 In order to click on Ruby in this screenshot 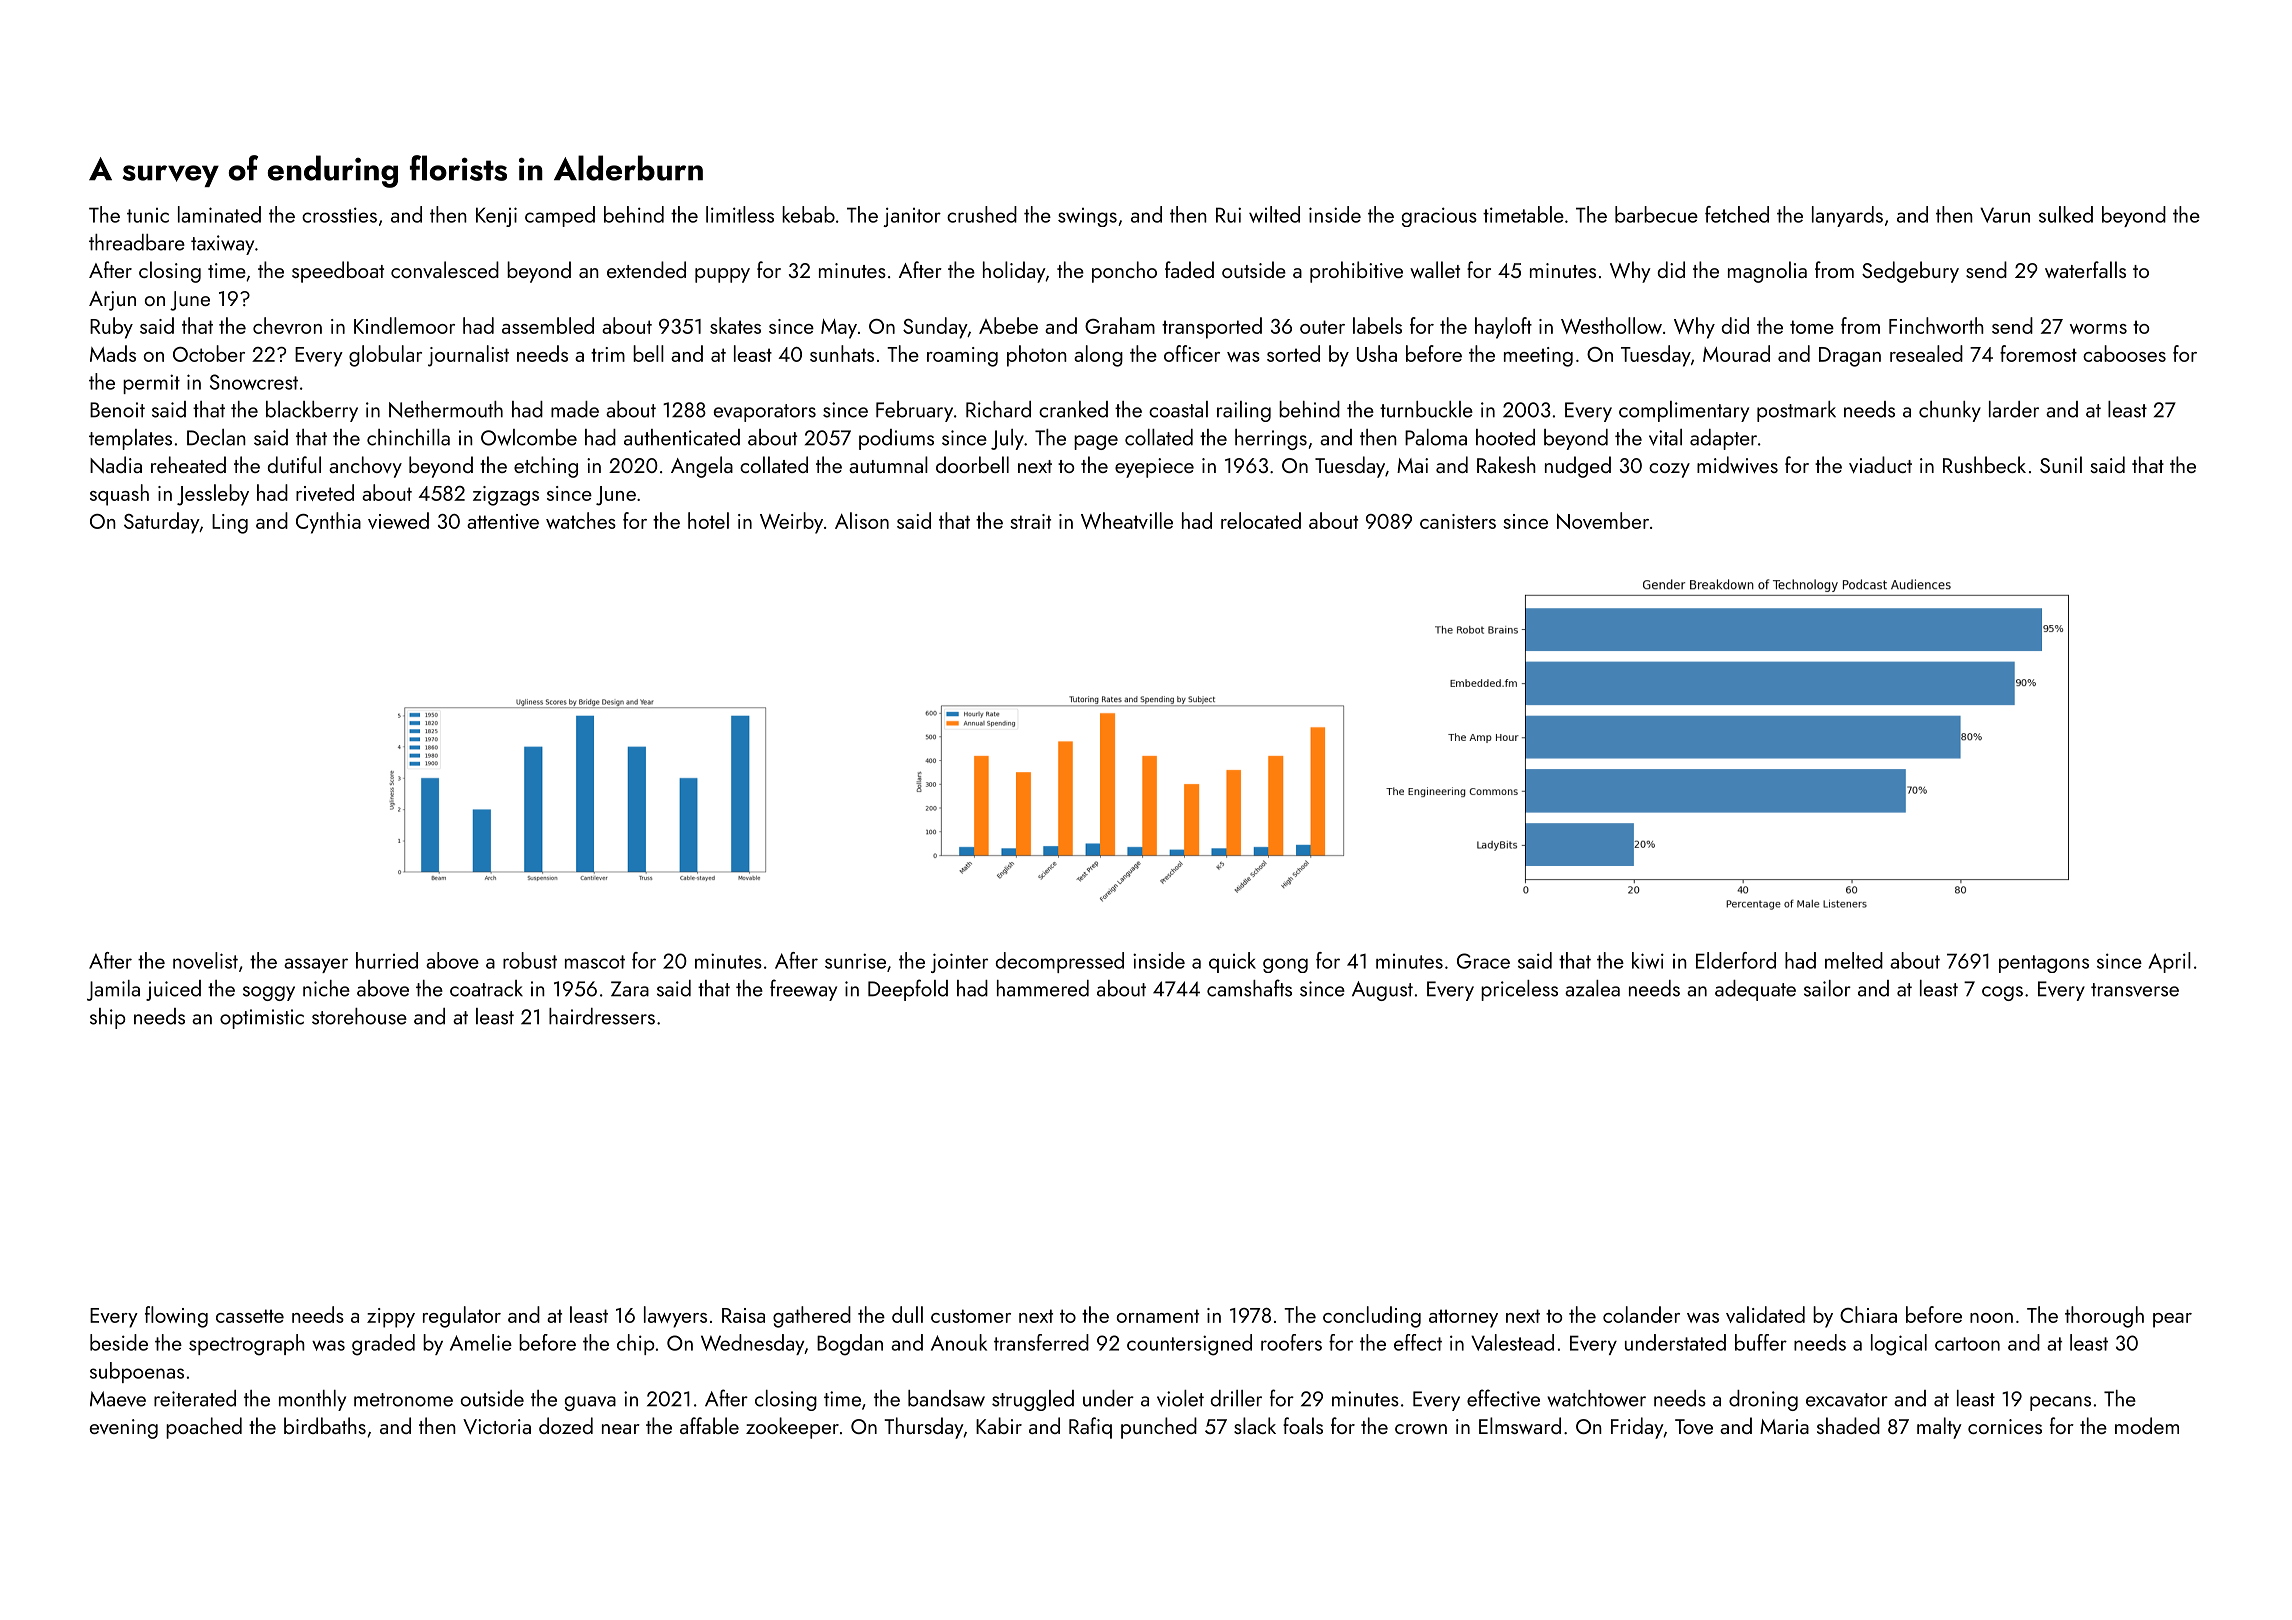, I will do `click(111, 328)`.
